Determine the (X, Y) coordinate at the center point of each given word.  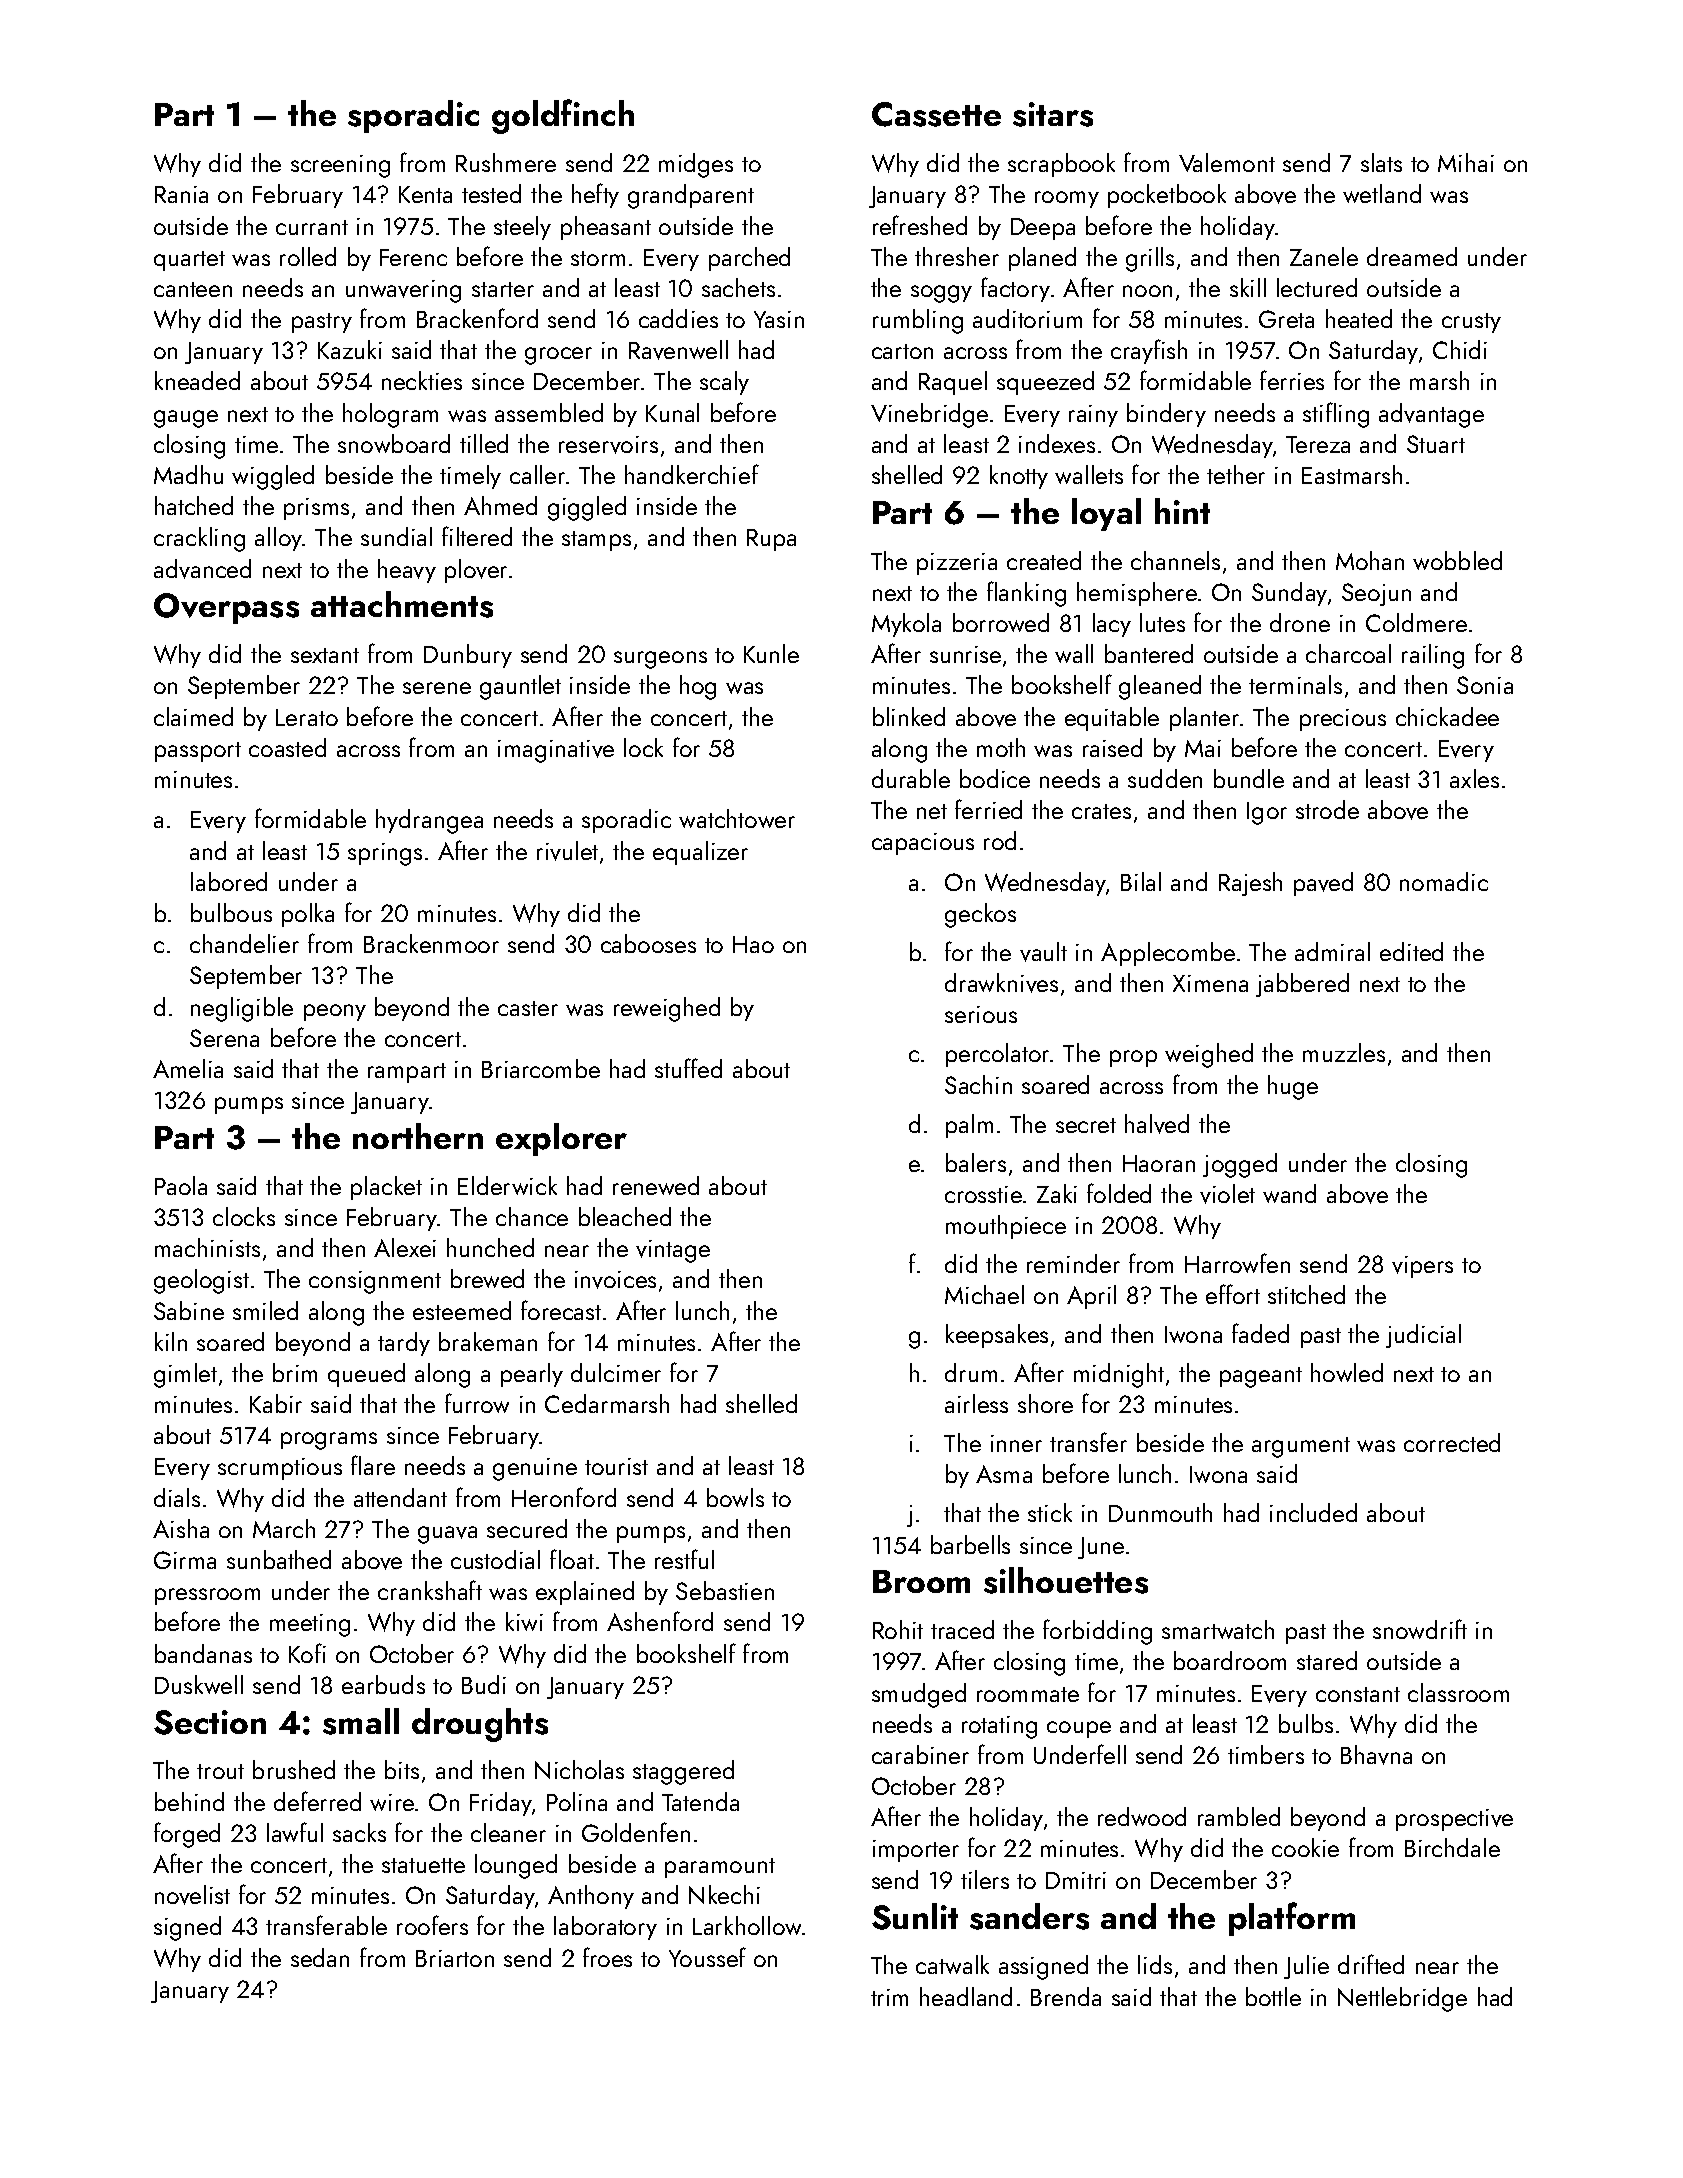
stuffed (688, 1068)
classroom (1458, 1692)
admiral (1332, 951)
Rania (181, 194)
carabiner (920, 1754)
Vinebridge (929, 415)
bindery (1166, 415)
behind (189, 1801)
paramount (720, 1868)
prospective (1454, 1820)
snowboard (394, 443)
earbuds (383, 1684)
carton (902, 351)
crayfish (1149, 351)
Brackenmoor (431, 943)
